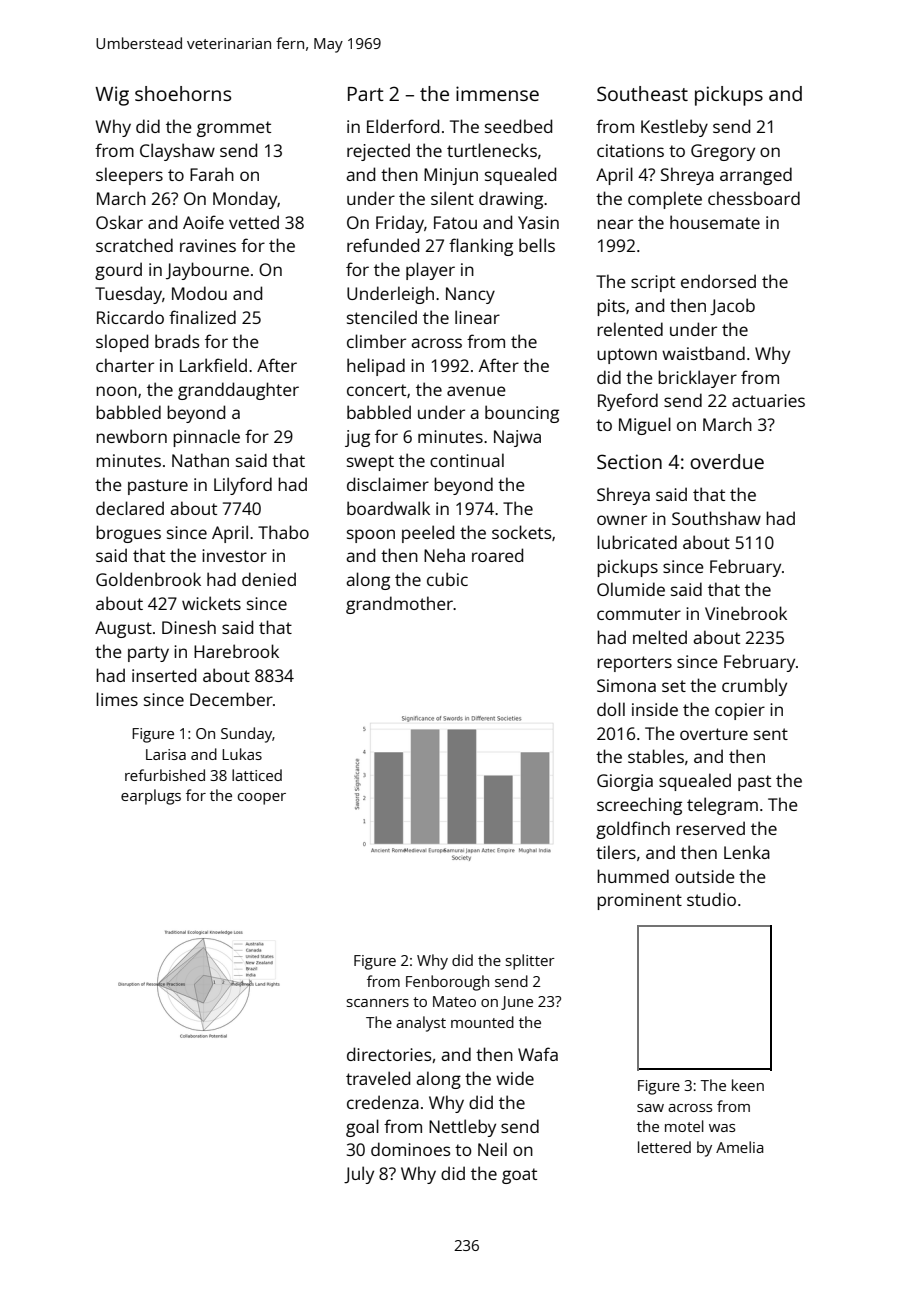 The height and width of the document is (1316, 908). What do you see at coordinates (650, 1108) in the document?
I see `saw` at bounding box center [650, 1108].
